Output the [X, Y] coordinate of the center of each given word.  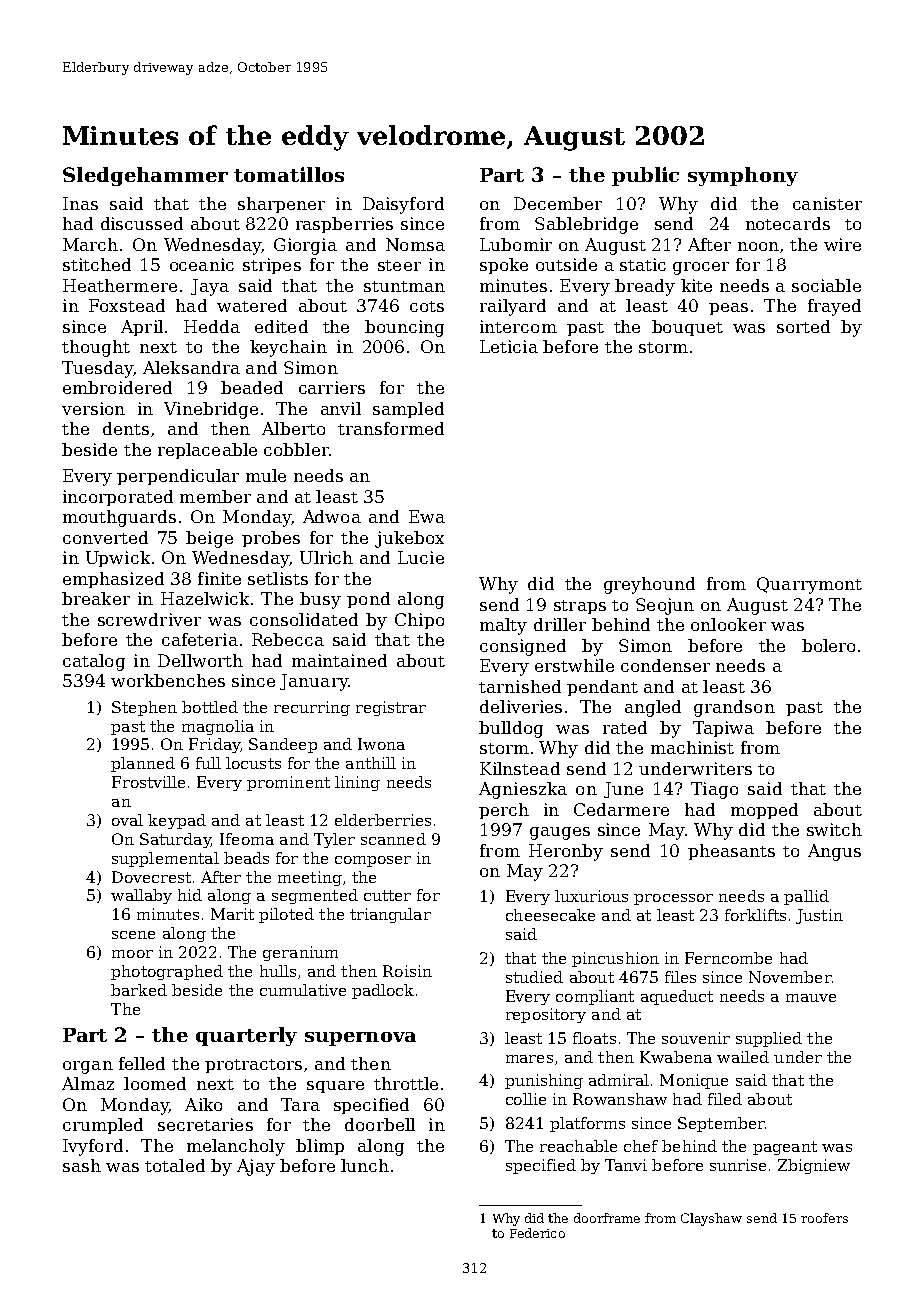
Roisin [407, 971]
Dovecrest [151, 877]
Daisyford [403, 205]
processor [673, 899]
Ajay [256, 1167]
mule [266, 475]
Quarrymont [809, 585]
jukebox [409, 539]
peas [728, 309]
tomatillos [289, 174]
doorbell [380, 1124]
